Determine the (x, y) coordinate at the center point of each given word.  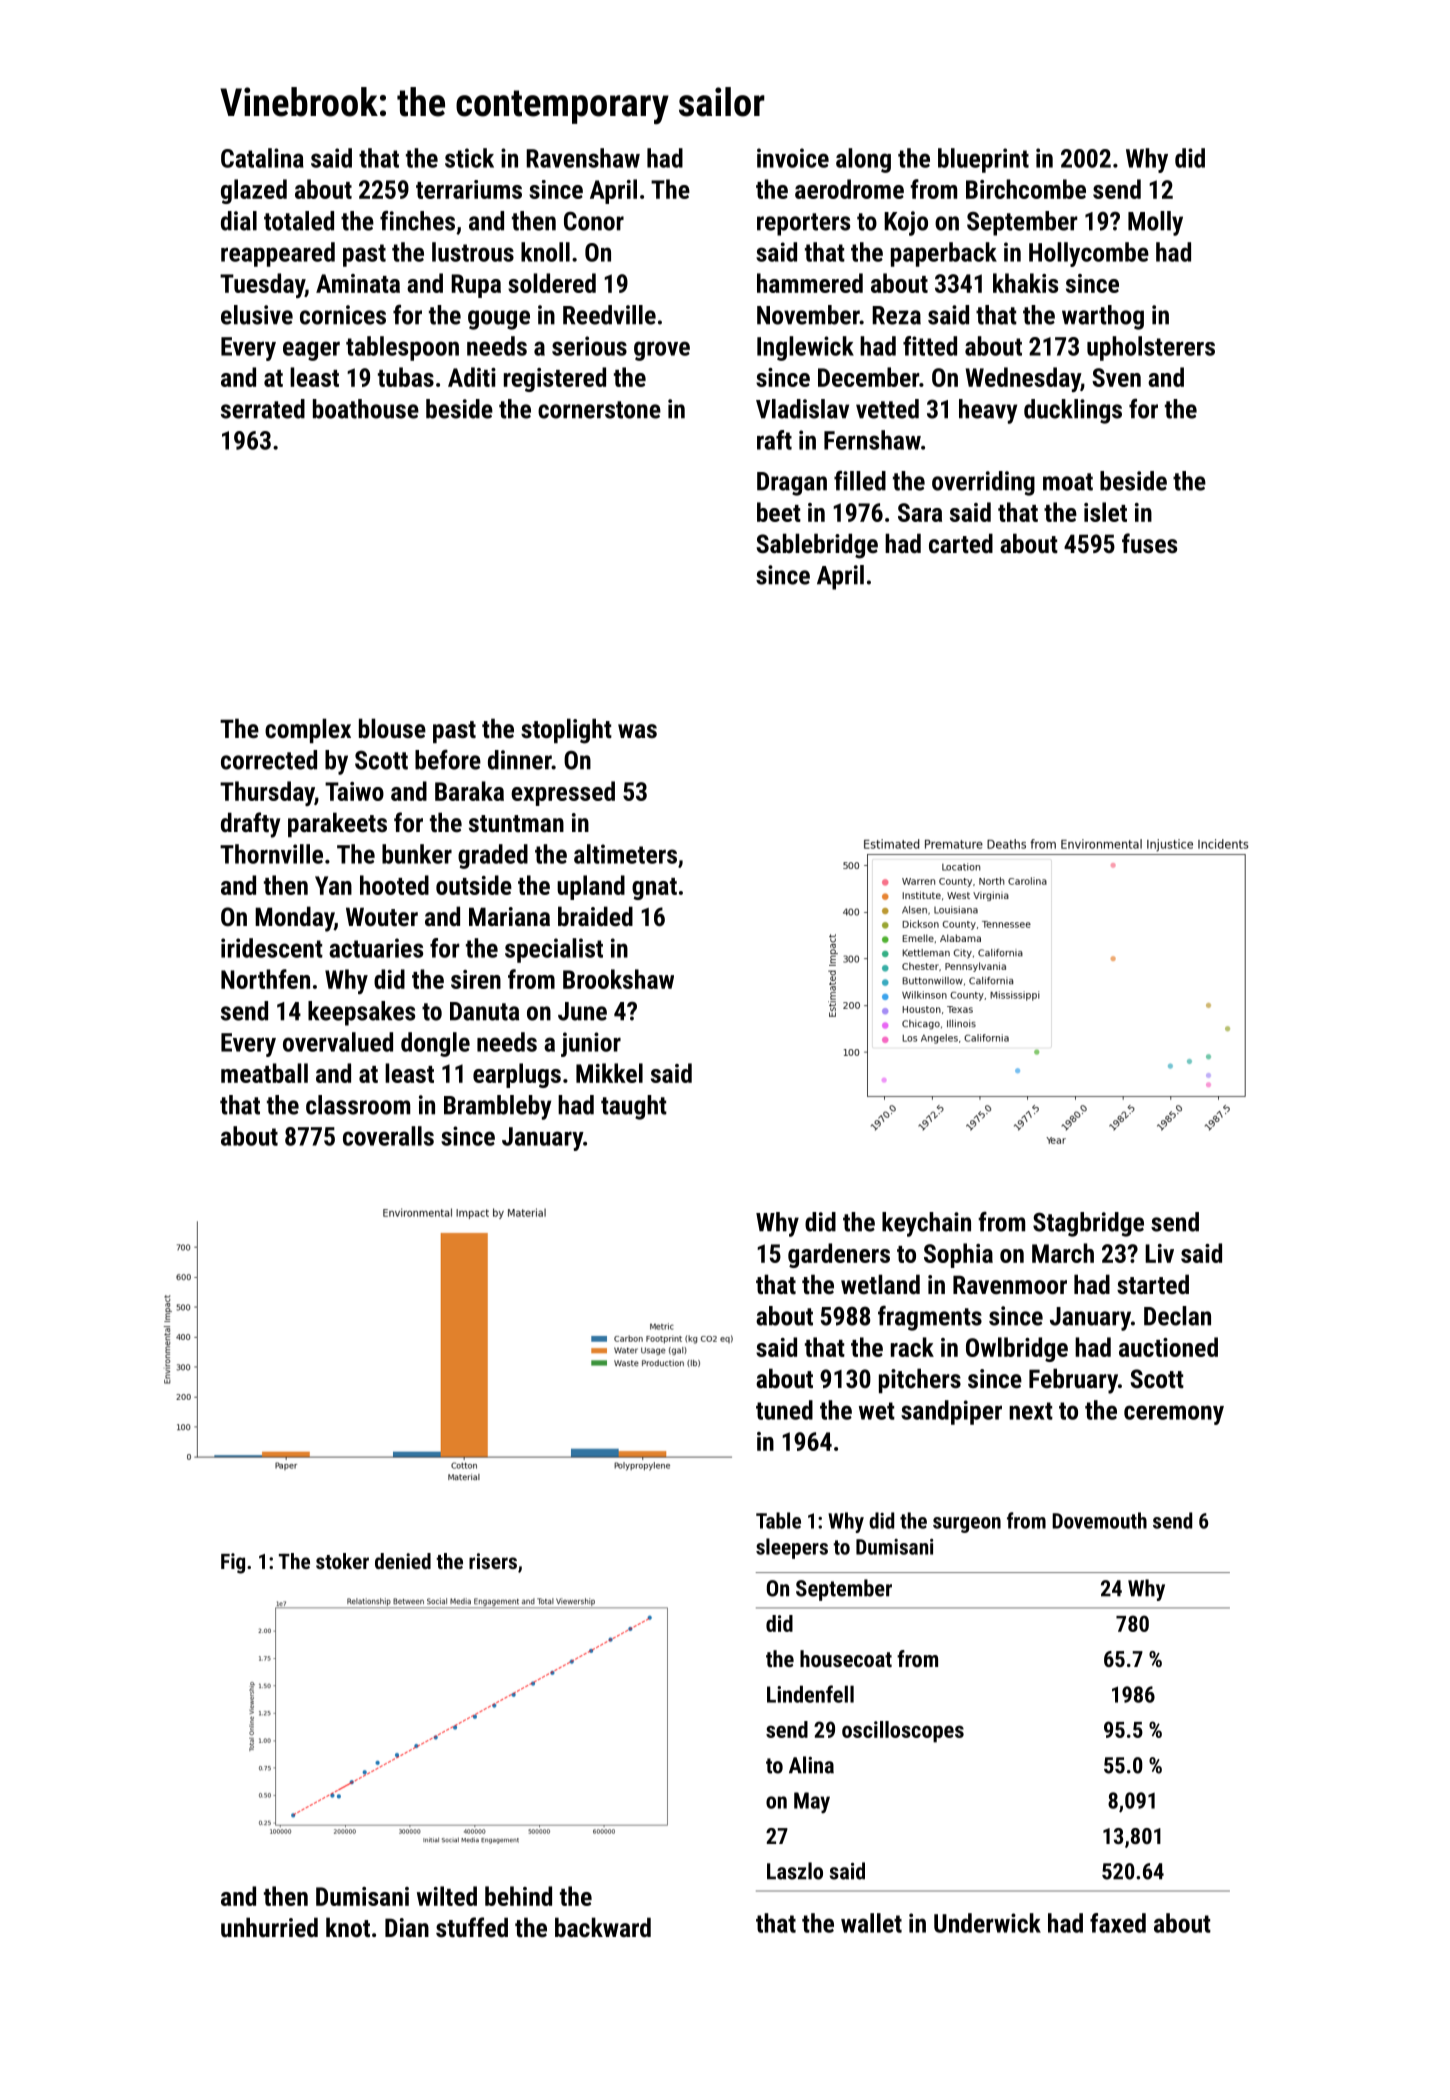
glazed (254, 191)
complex (308, 730)
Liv (1159, 1253)
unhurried (269, 1927)
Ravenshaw (583, 158)
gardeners (839, 1255)
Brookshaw (618, 979)
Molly (1155, 223)
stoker (342, 1561)
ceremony (1174, 1415)
